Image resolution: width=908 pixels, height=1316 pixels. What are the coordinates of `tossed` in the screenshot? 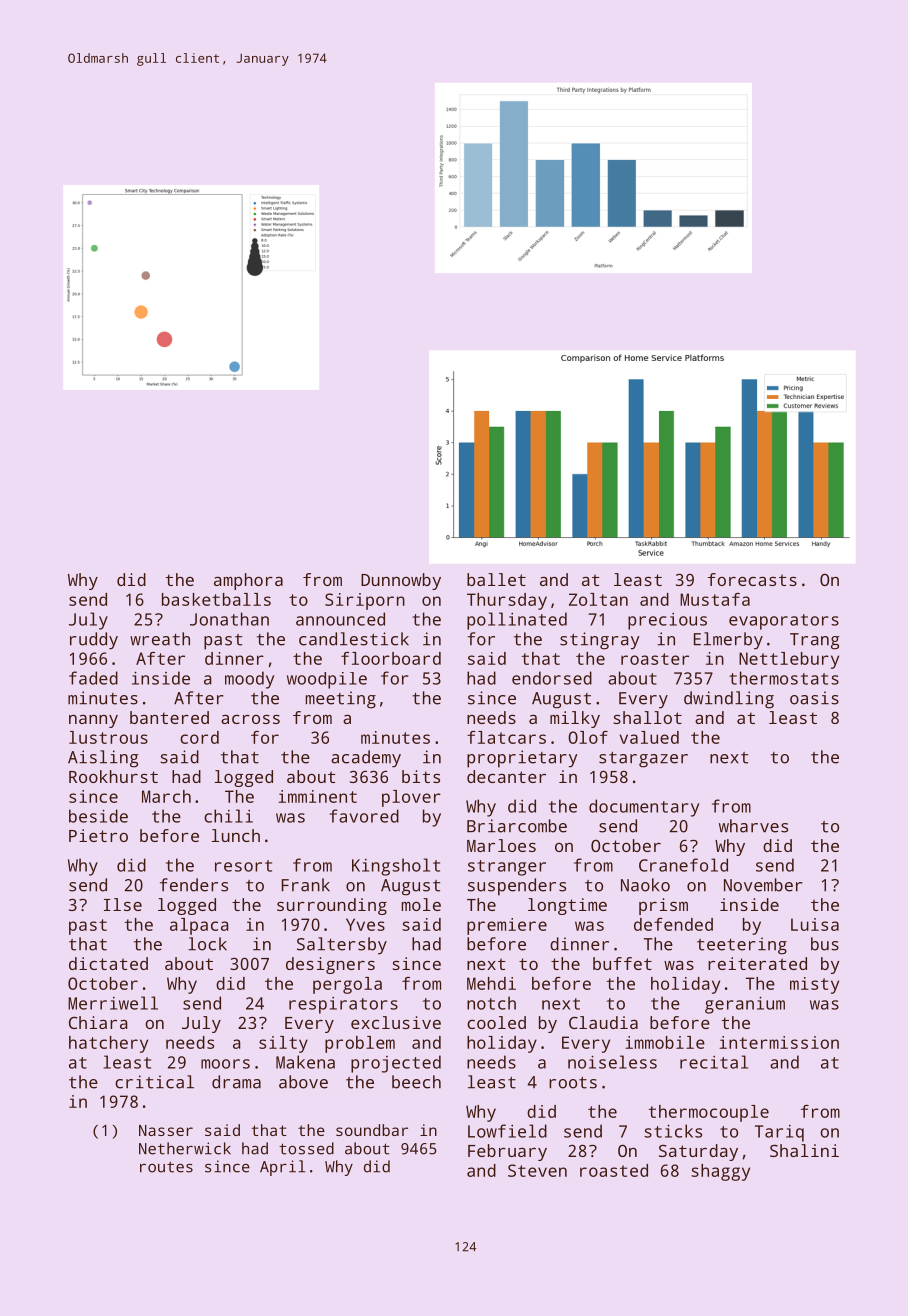 It's located at (306, 1148).
